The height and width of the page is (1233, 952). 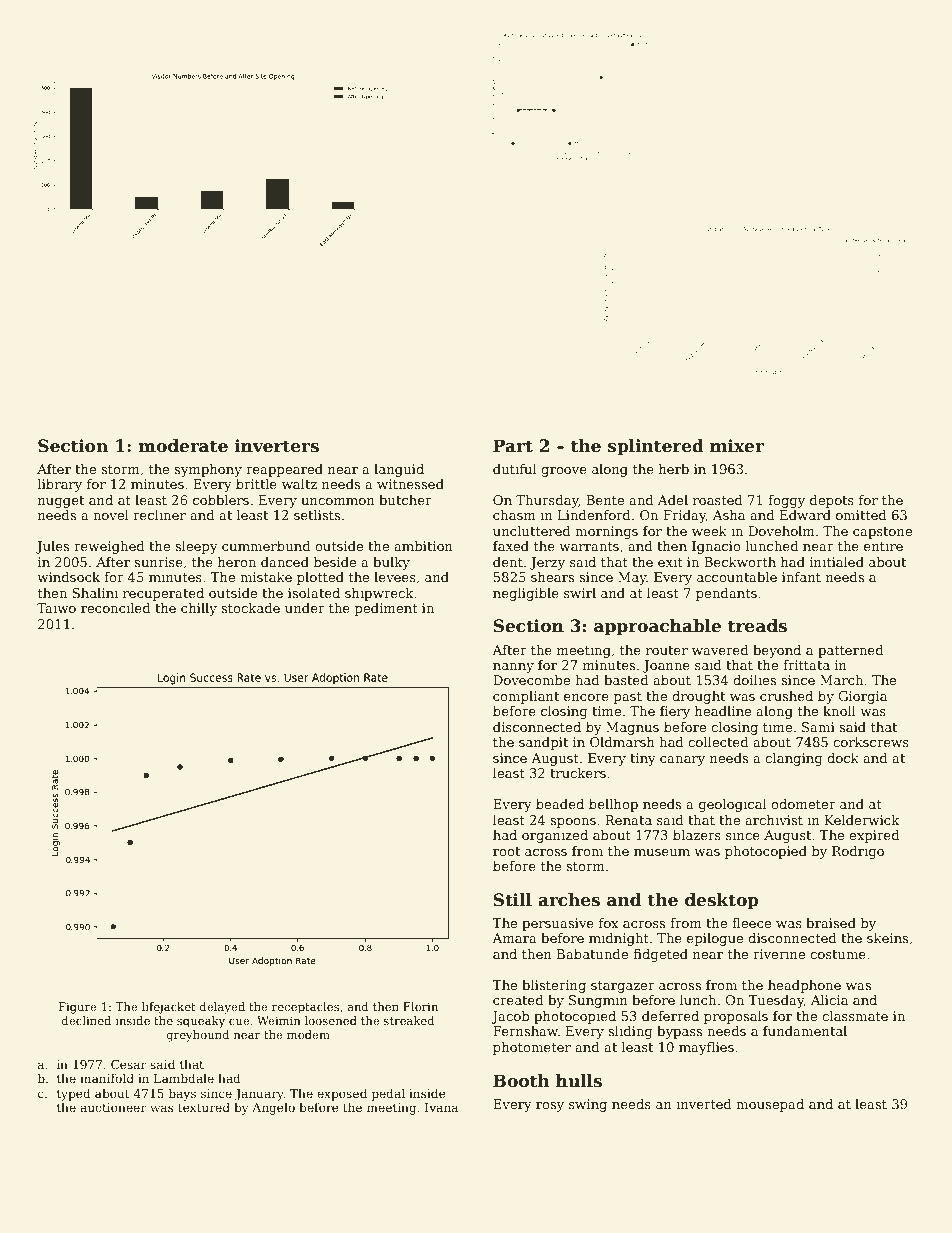 What do you see at coordinates (737, 446) in the page?
I see `mixer` at bounding box center [737, 446].
